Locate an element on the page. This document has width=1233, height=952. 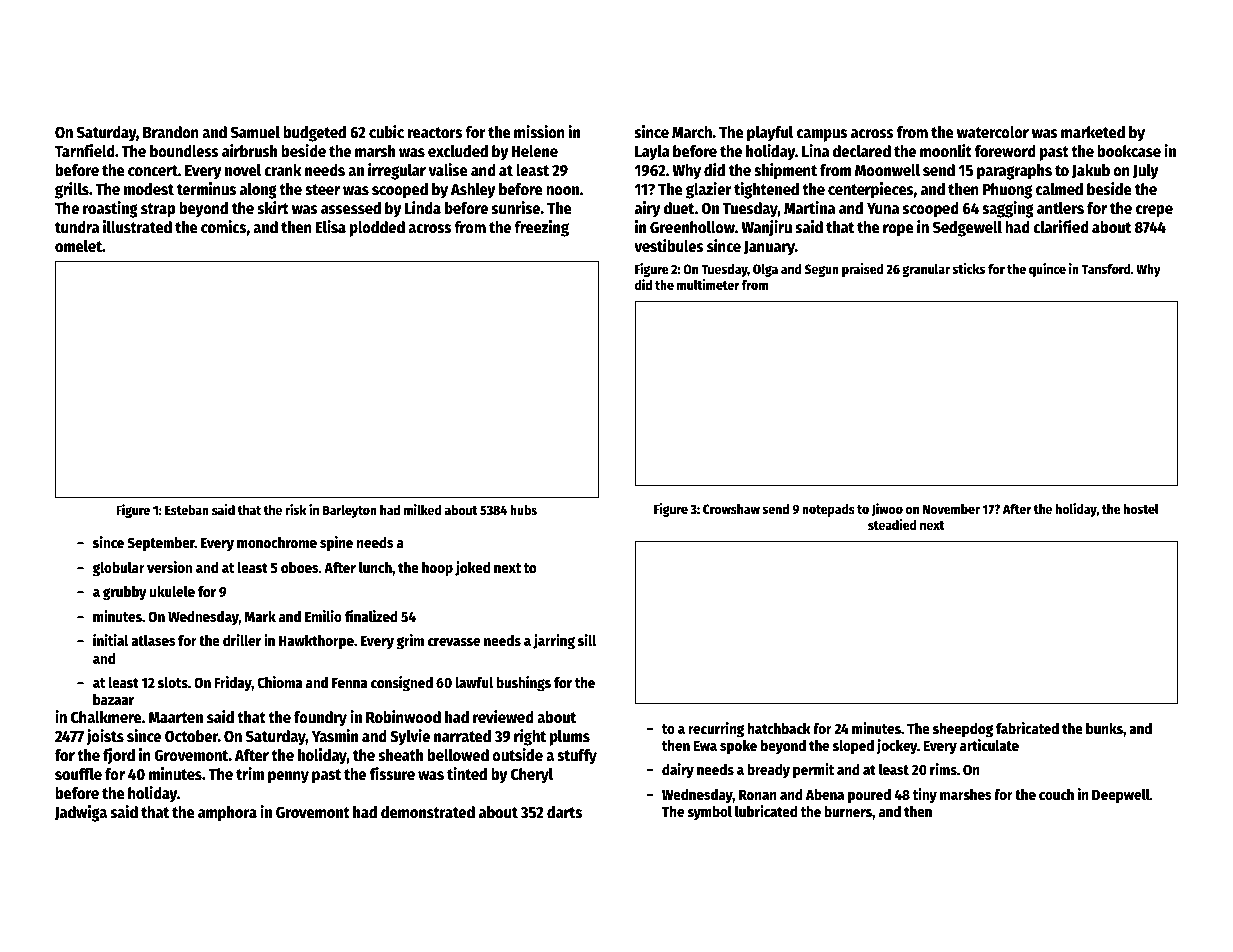
November is located at coordinates (951, 509).
